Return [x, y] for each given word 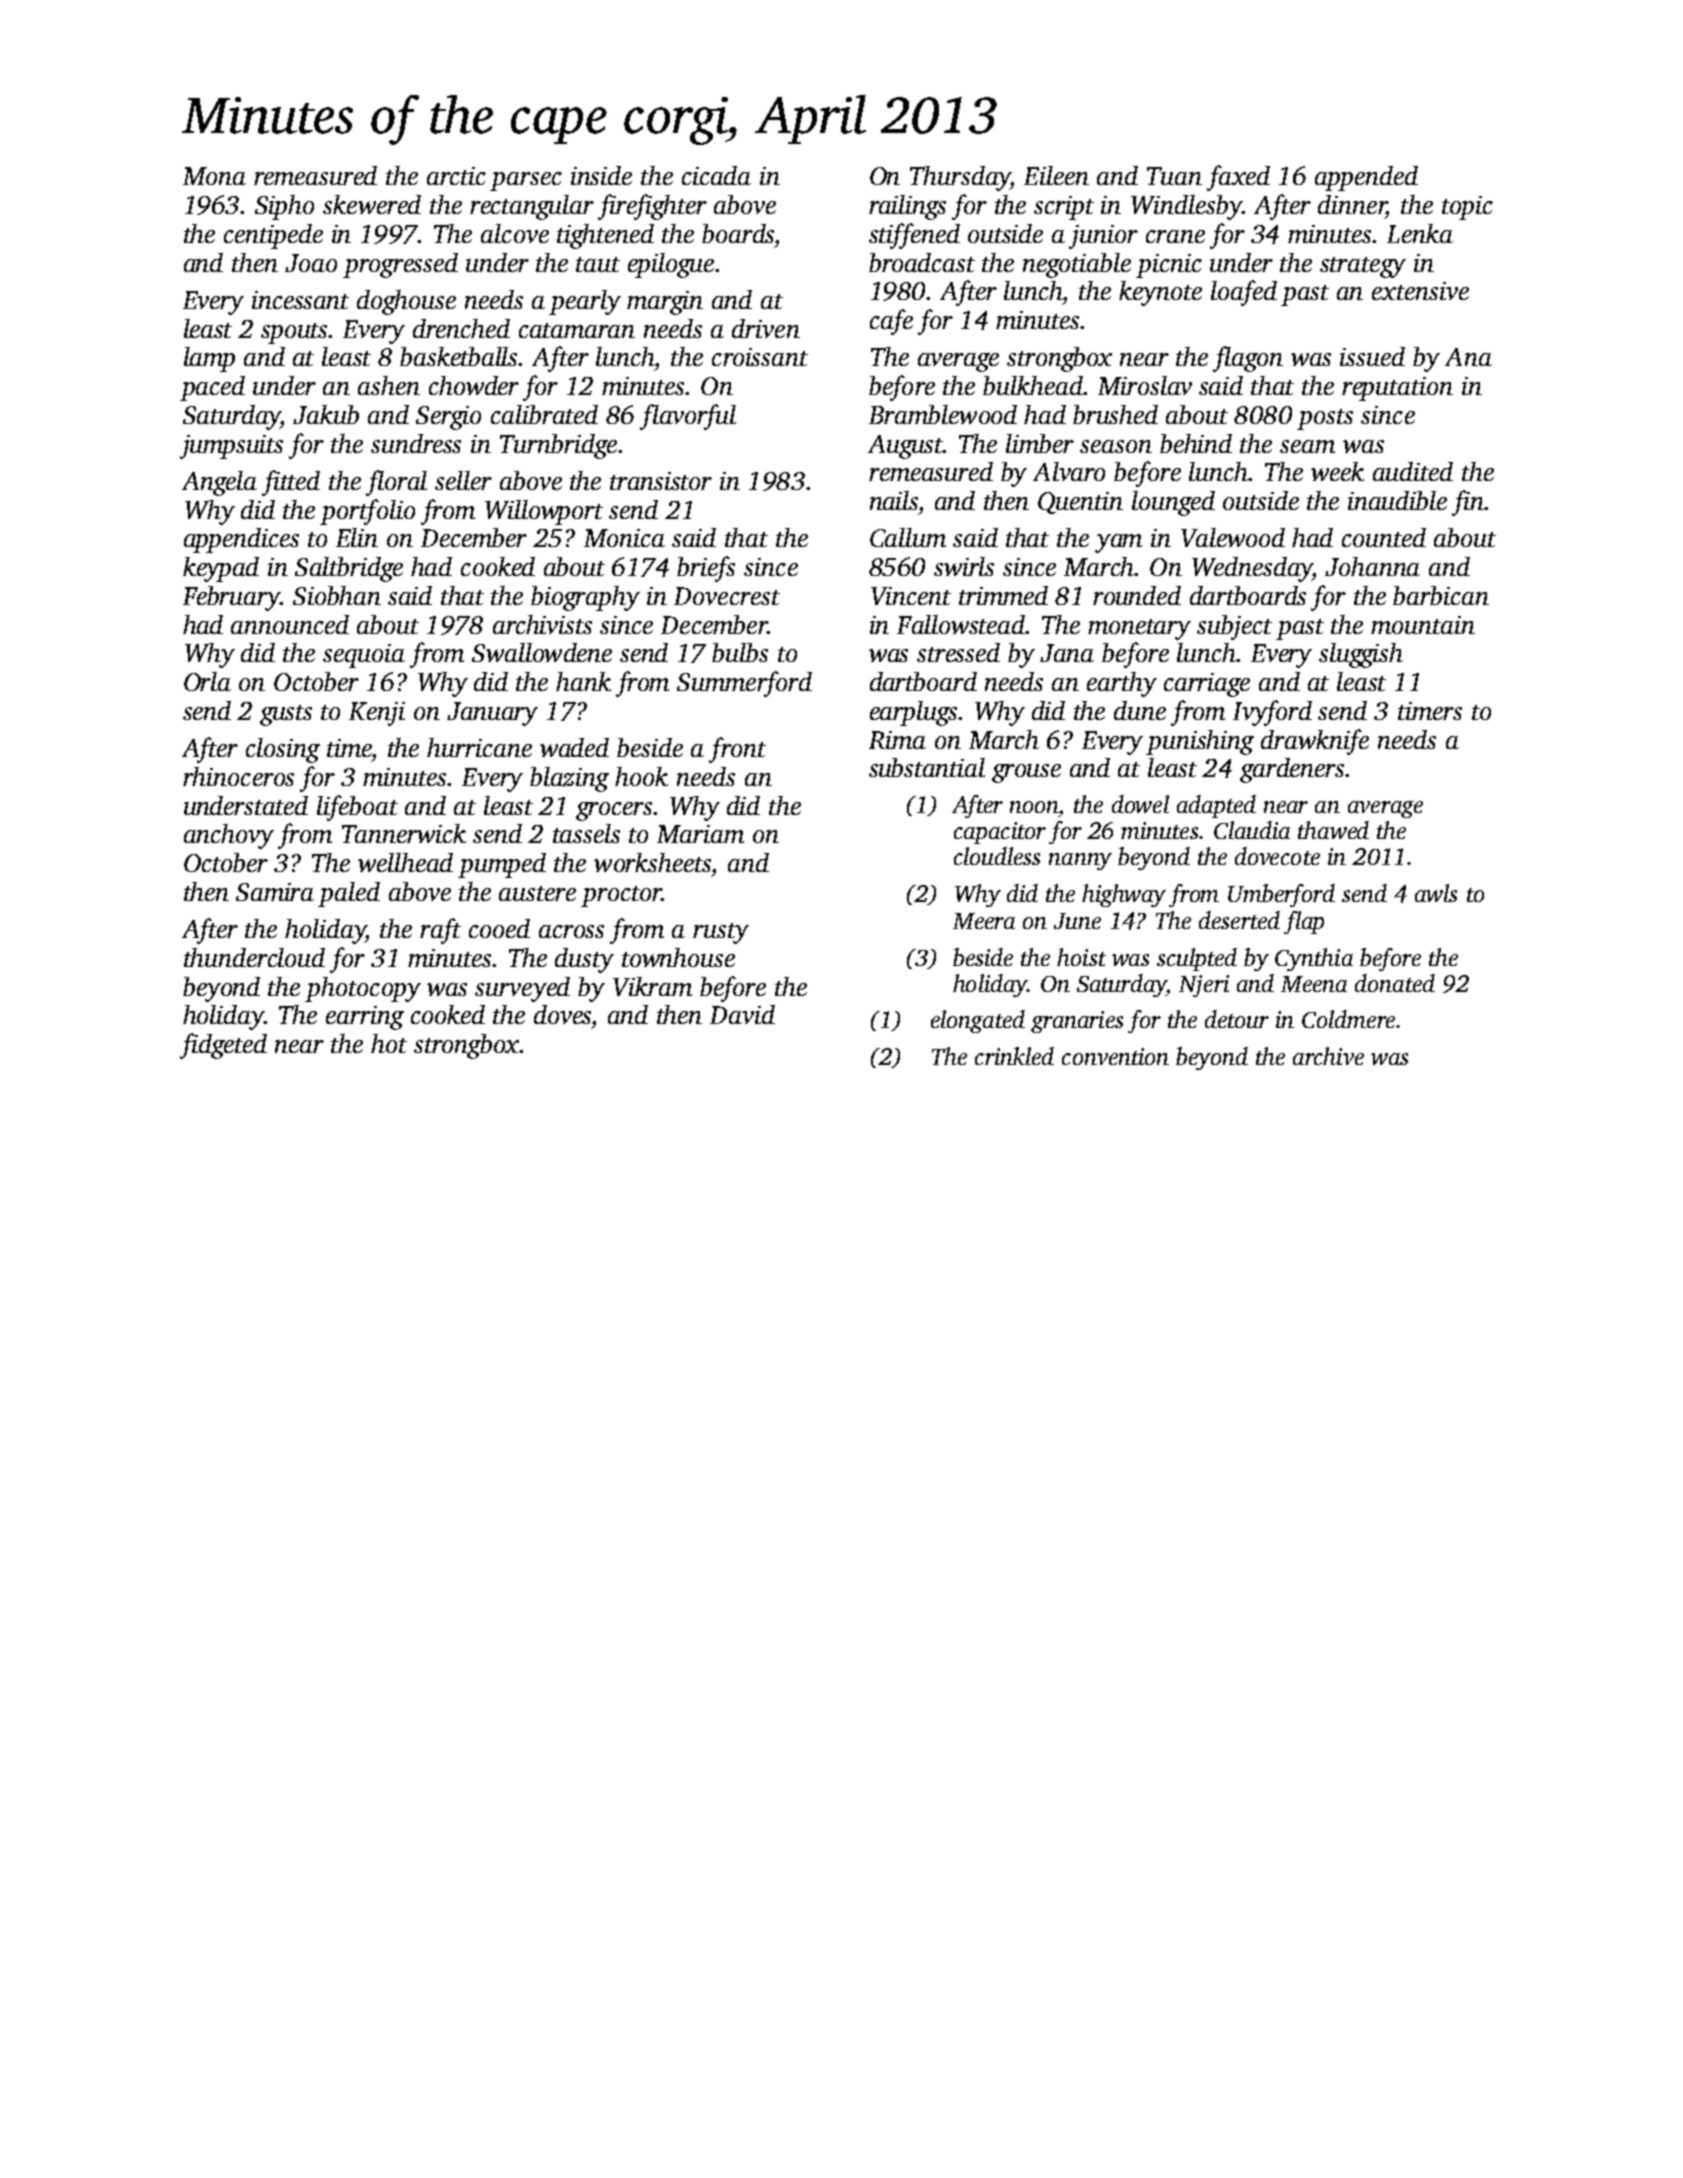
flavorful [688, 417]
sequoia [364, 656]
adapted [1216, 806]
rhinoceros [238, 776]
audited [1413, 471]
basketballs [459, 356]
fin [1468, 503]
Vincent [911, 596]
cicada [716, 175]
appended [1366, 178]
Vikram [652, 986]
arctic [456, 176]
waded [574, 747]
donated [1395, 983]
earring [365, 1018]
